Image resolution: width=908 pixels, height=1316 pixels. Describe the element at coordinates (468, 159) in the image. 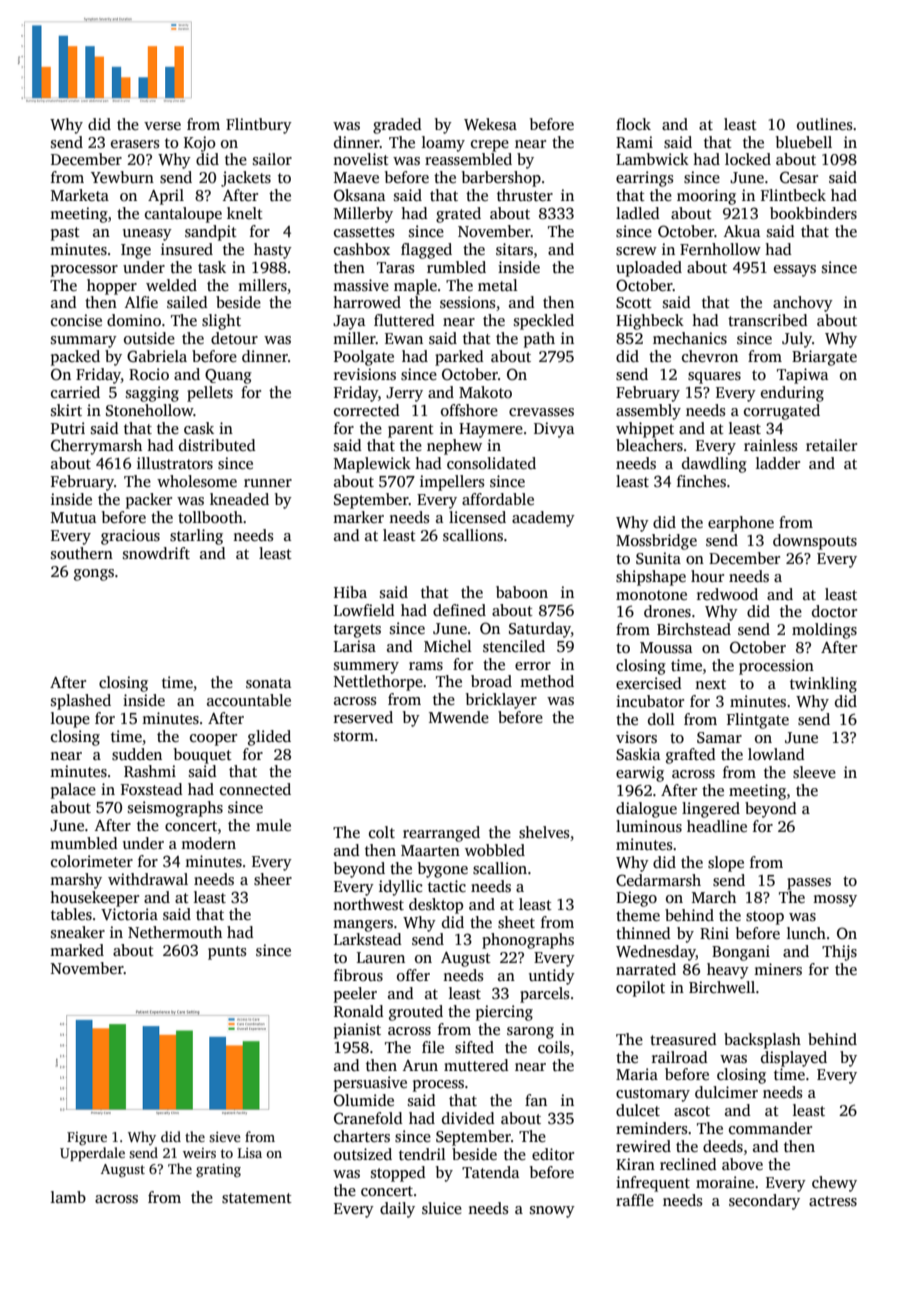

I see `reassembled` at that location.
